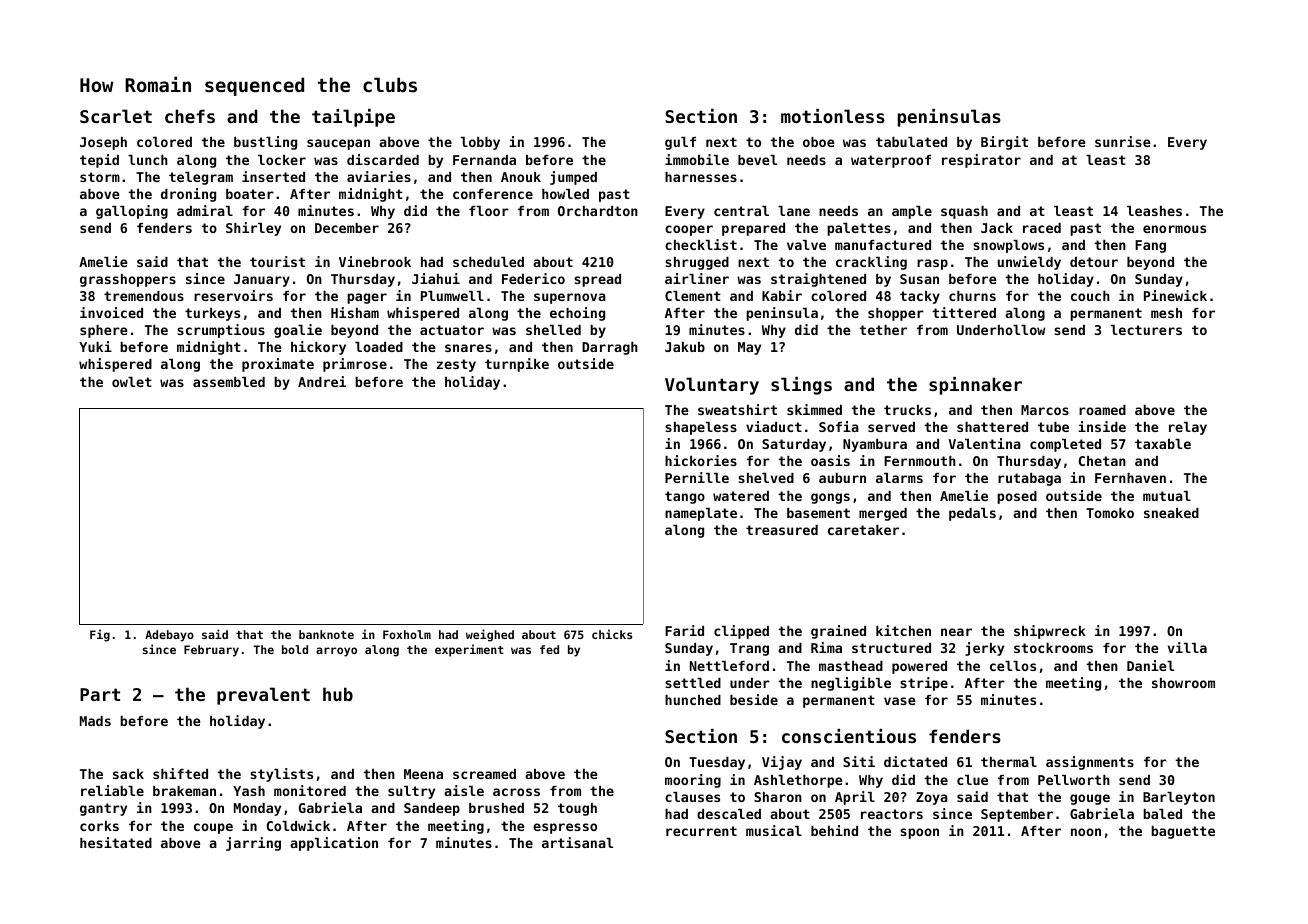 The height and width of the image is (924, 1308). What do you see at coordinates (190, 116) in the image?
I see `chefs` at bounding box center [190, 116].
